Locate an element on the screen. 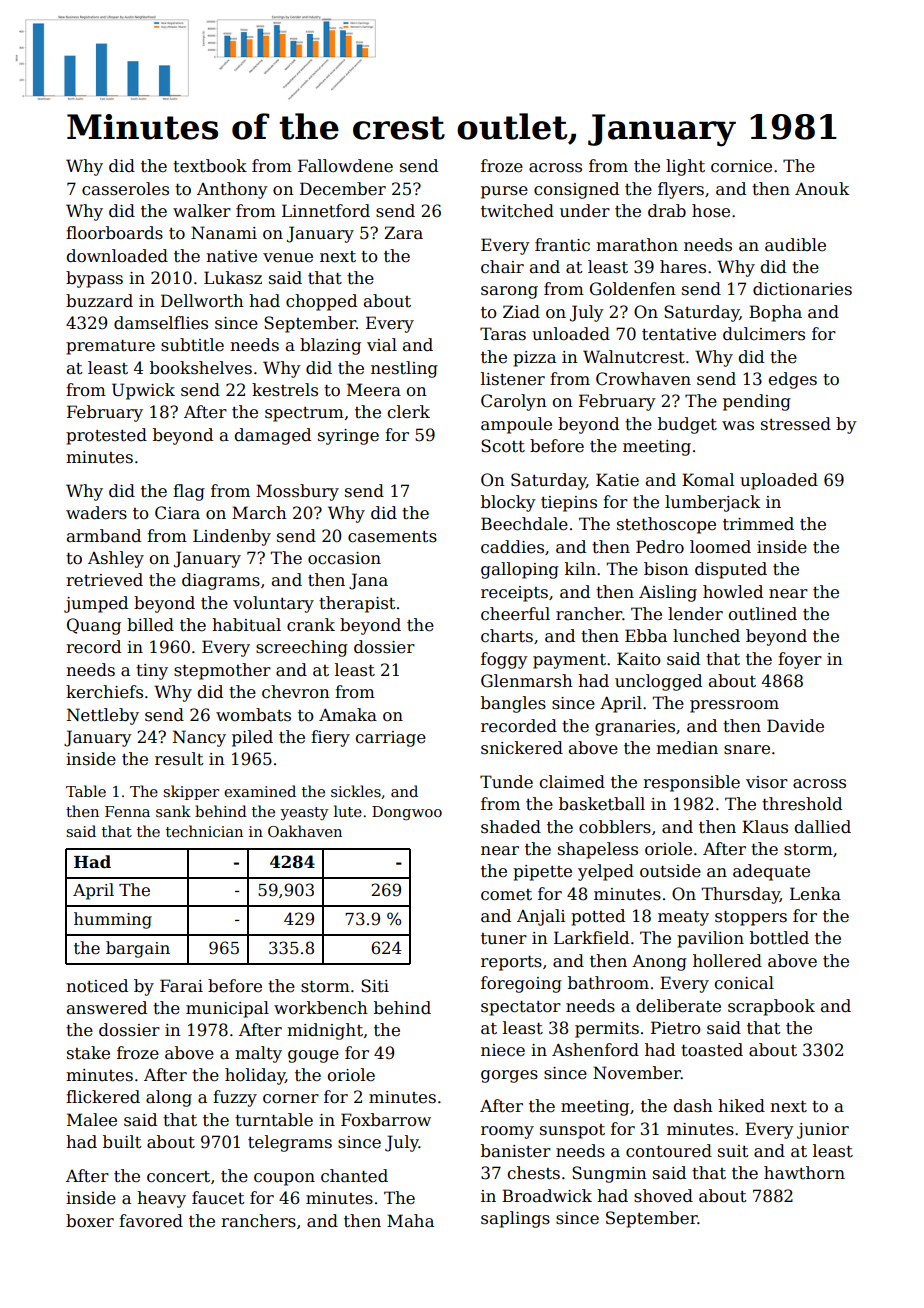 The height and width of the screenshot is (1308, 924). Anthony is located at coordinates (232, 190).
